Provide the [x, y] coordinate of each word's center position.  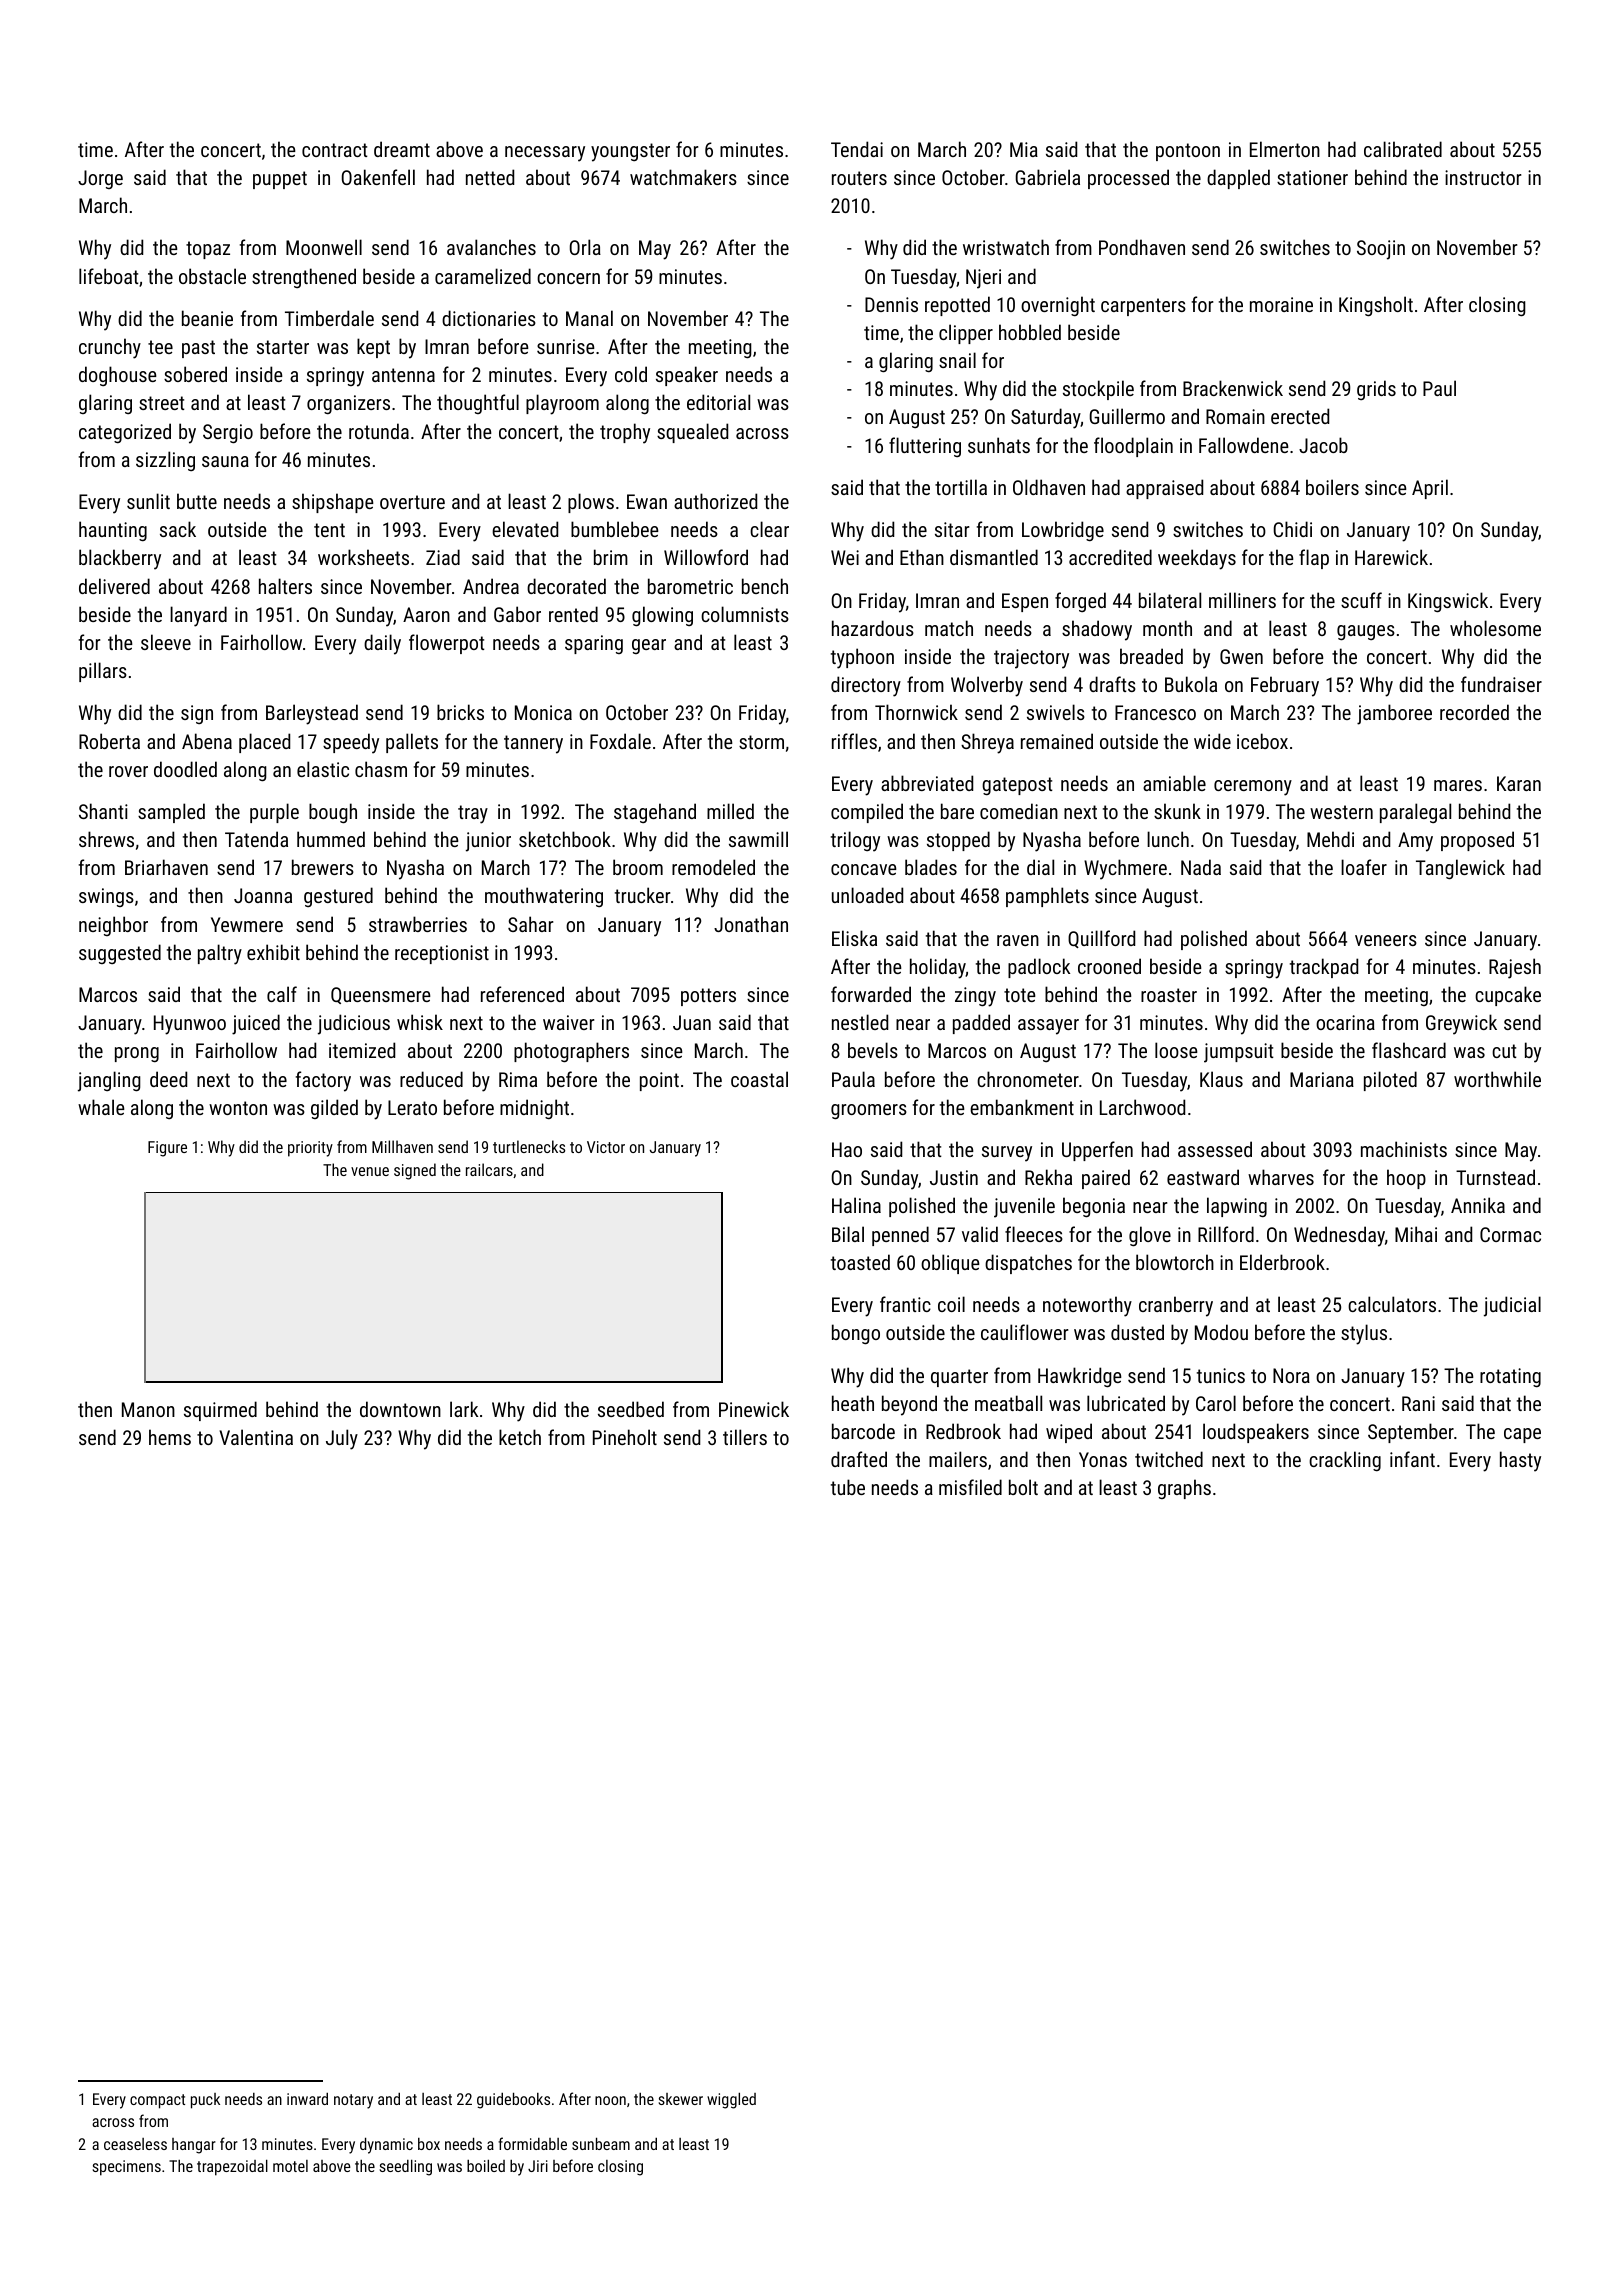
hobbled [1030, 332]
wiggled [731, 2100]
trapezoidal [232, 2167]
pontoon [1188, 152]
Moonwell [324, 247]
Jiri [538, 2166]
